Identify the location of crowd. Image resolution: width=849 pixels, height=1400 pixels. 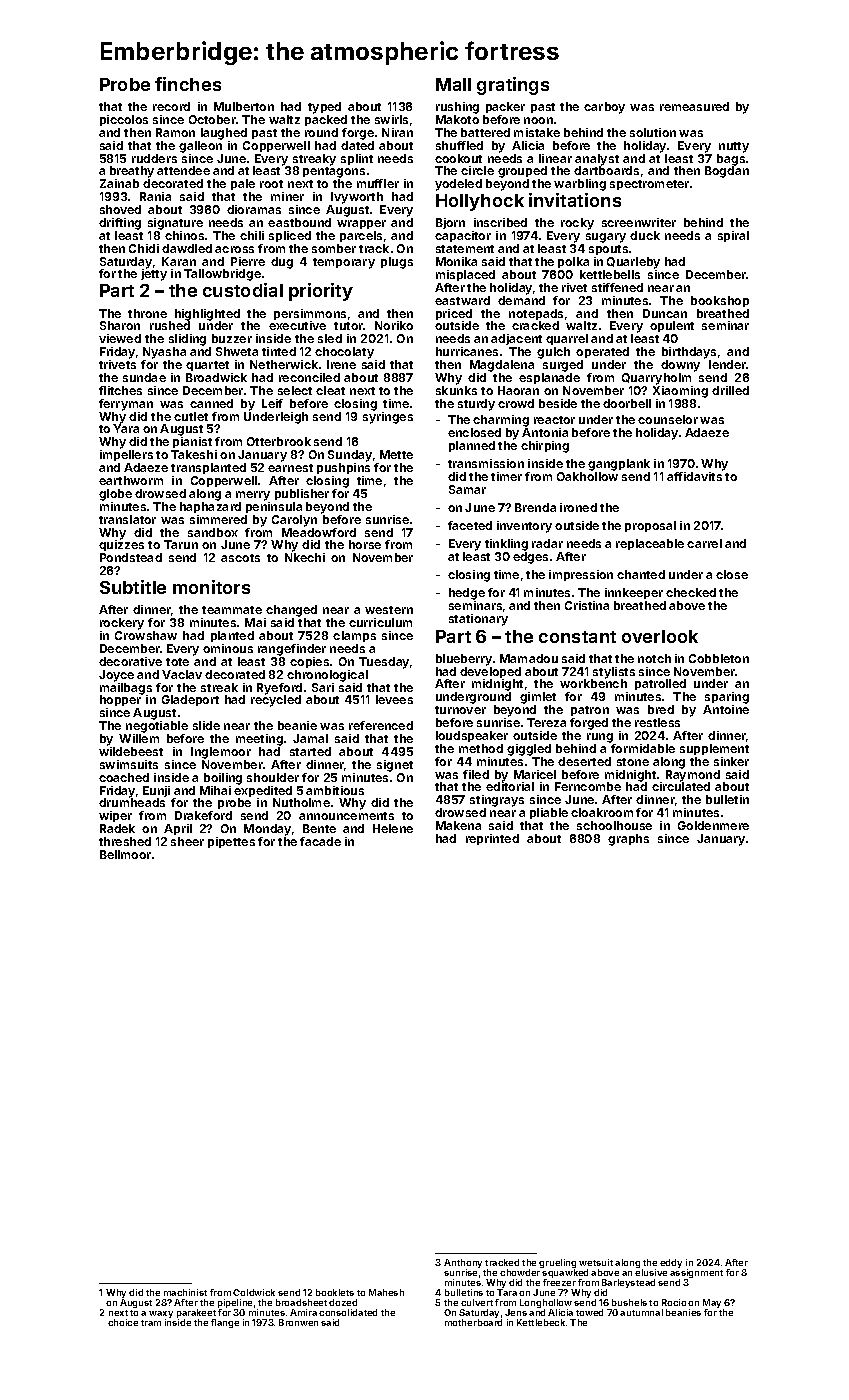
(516, 403).
